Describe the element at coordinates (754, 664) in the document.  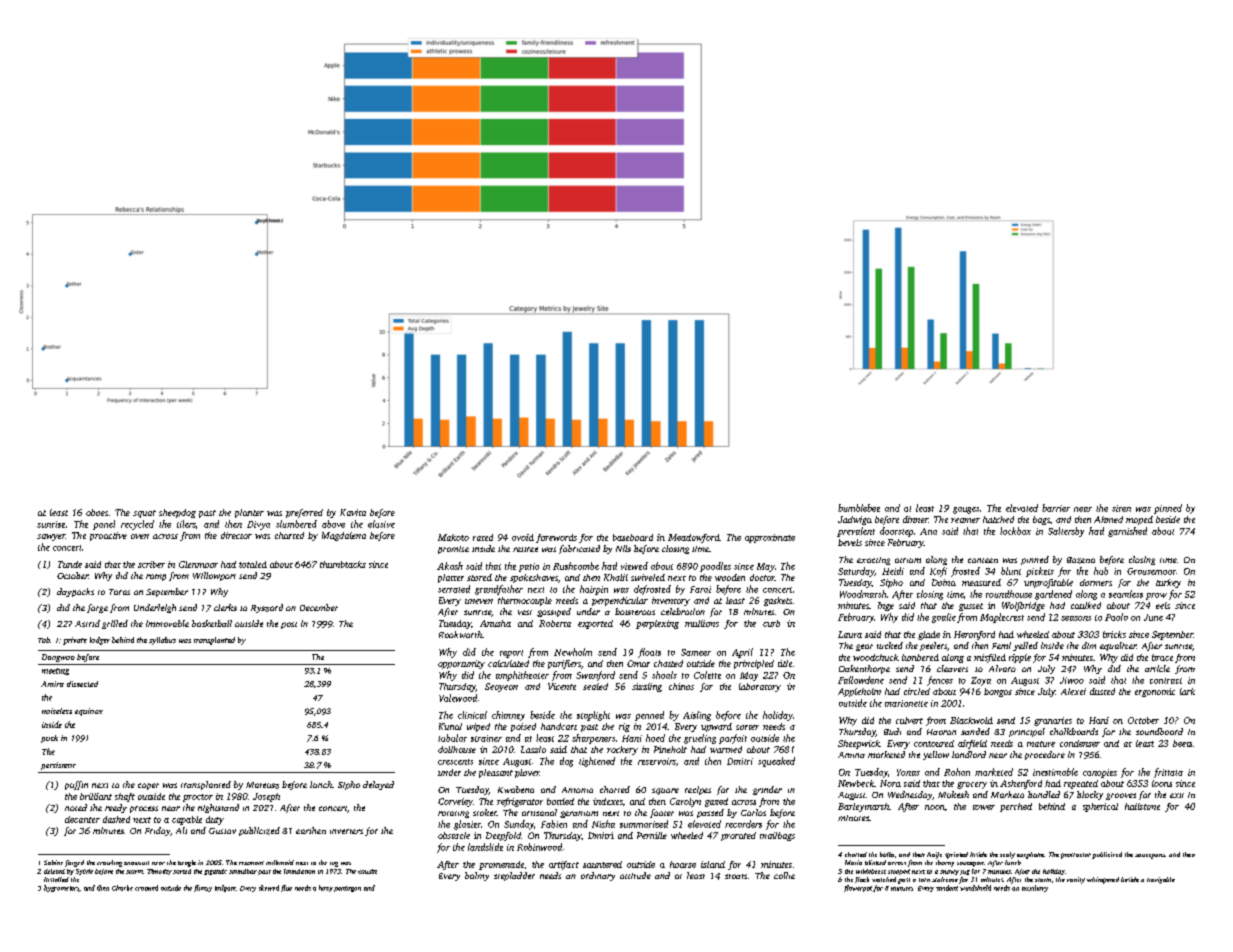
I see `principled` at that location.
